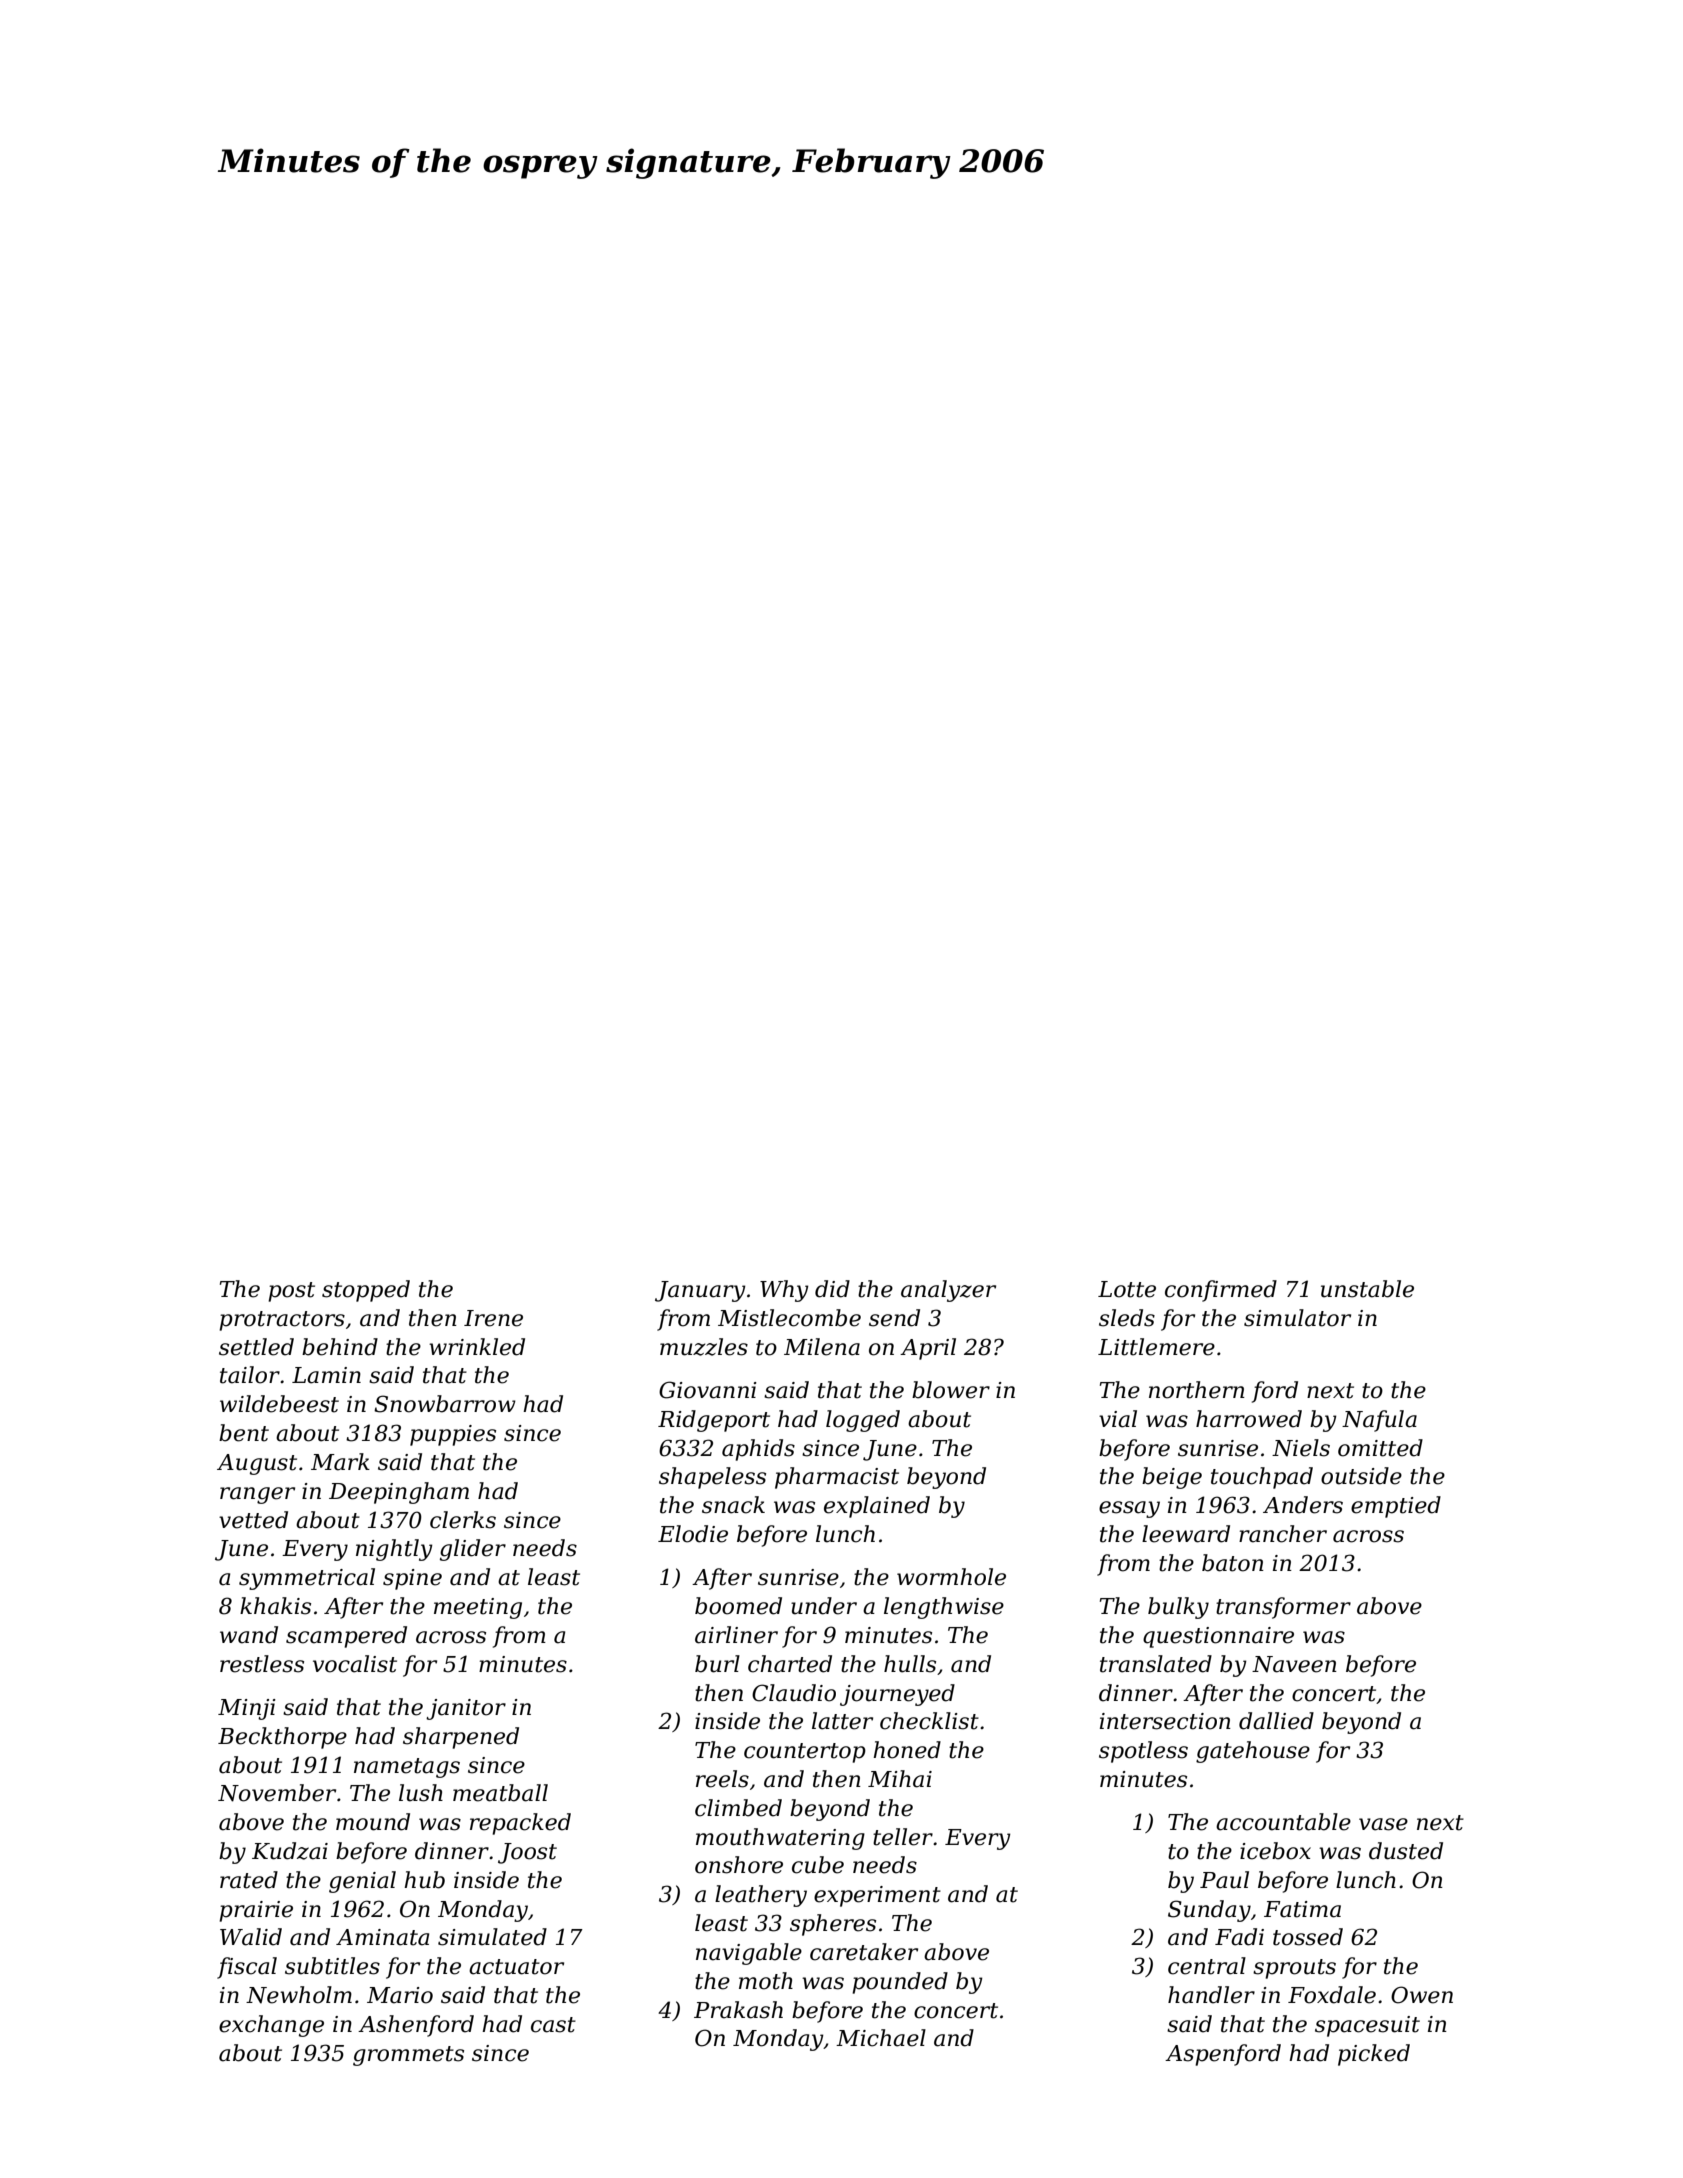 Image resolution: width=1683 pixels, height=2178 pixels. Describe the element at coordinates (1127, 1318) in the screenshot. I see `sleds` at that location.
